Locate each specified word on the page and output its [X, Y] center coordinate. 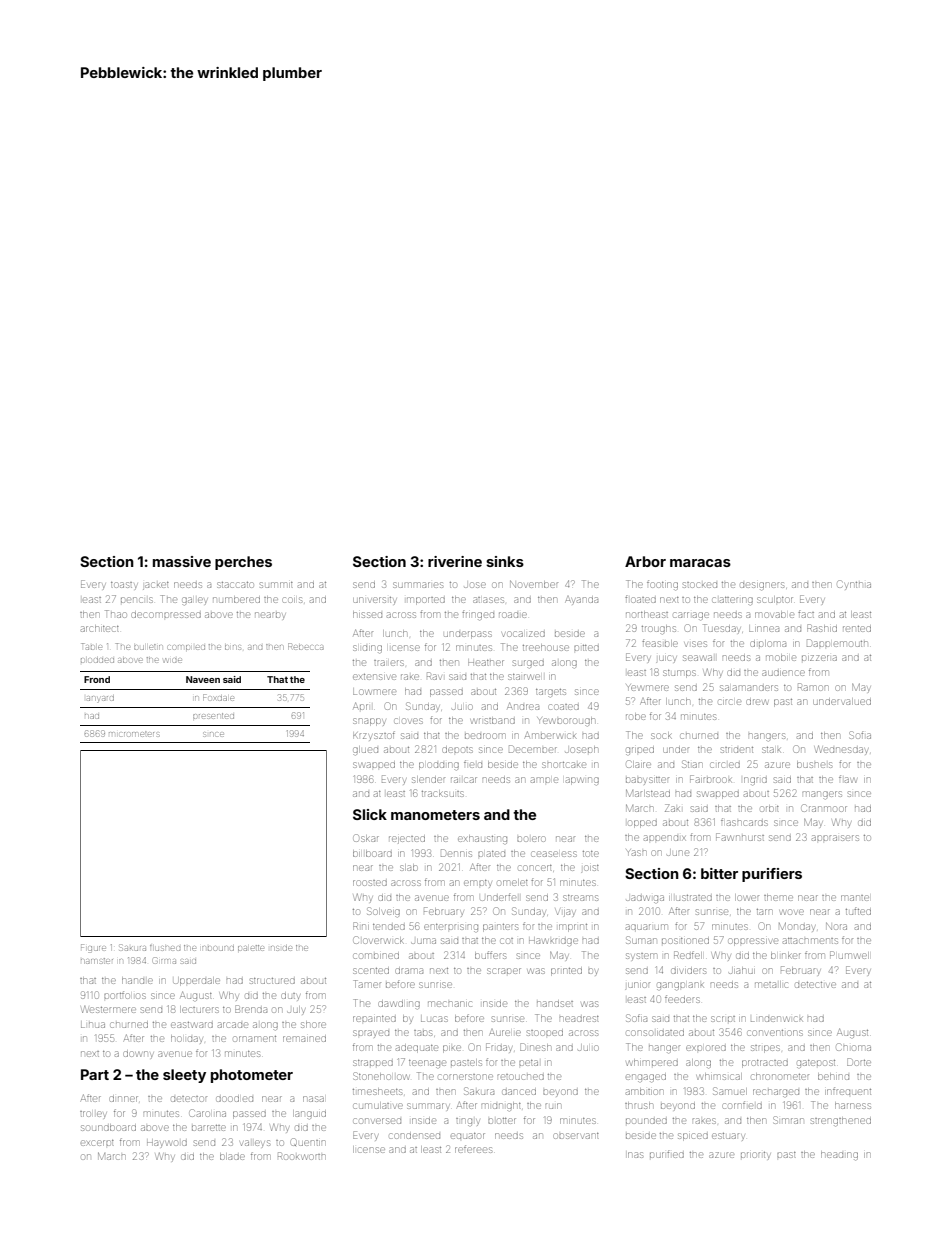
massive [182, 561]
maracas [700, 563]
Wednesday [841, 750]
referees [473, 1149]
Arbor [645, 561]
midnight [501, 1106]
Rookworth [301, 1156]
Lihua [93, 1025]
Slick [370, 814]
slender [428, 779]
